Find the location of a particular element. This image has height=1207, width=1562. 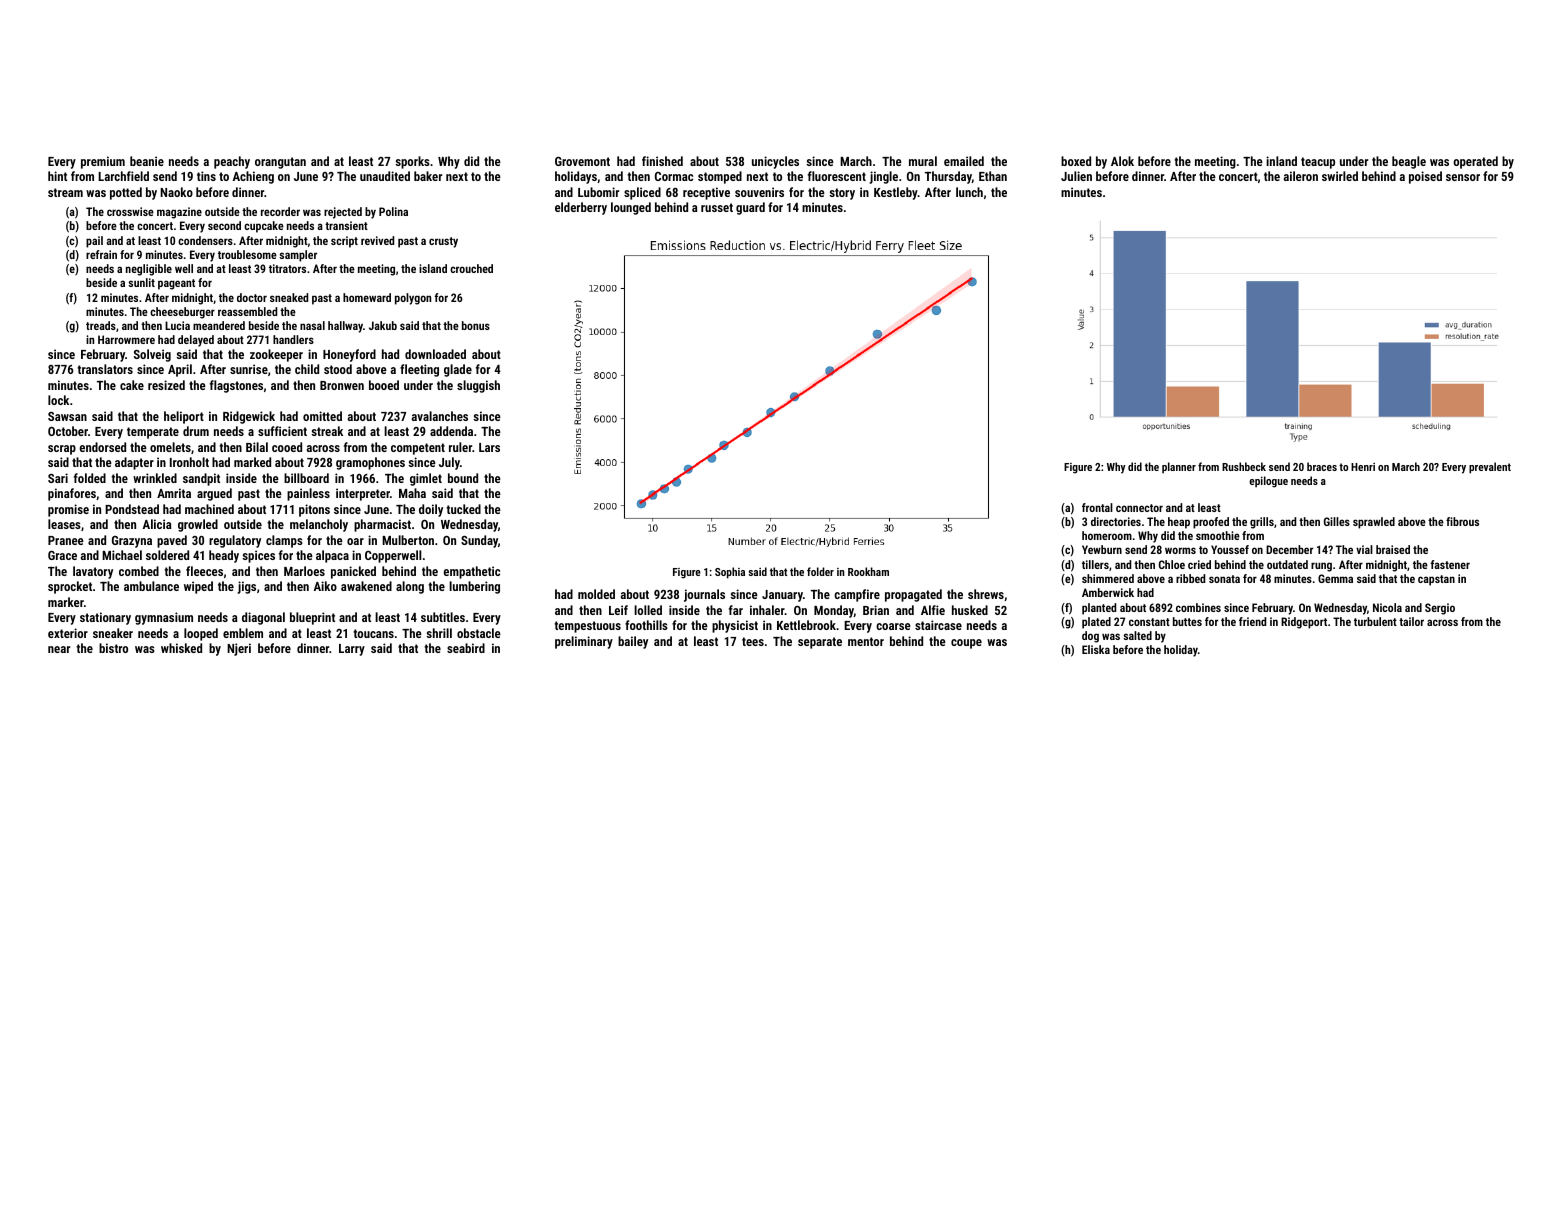

Nicola is located at coordinates (1387, 607).
